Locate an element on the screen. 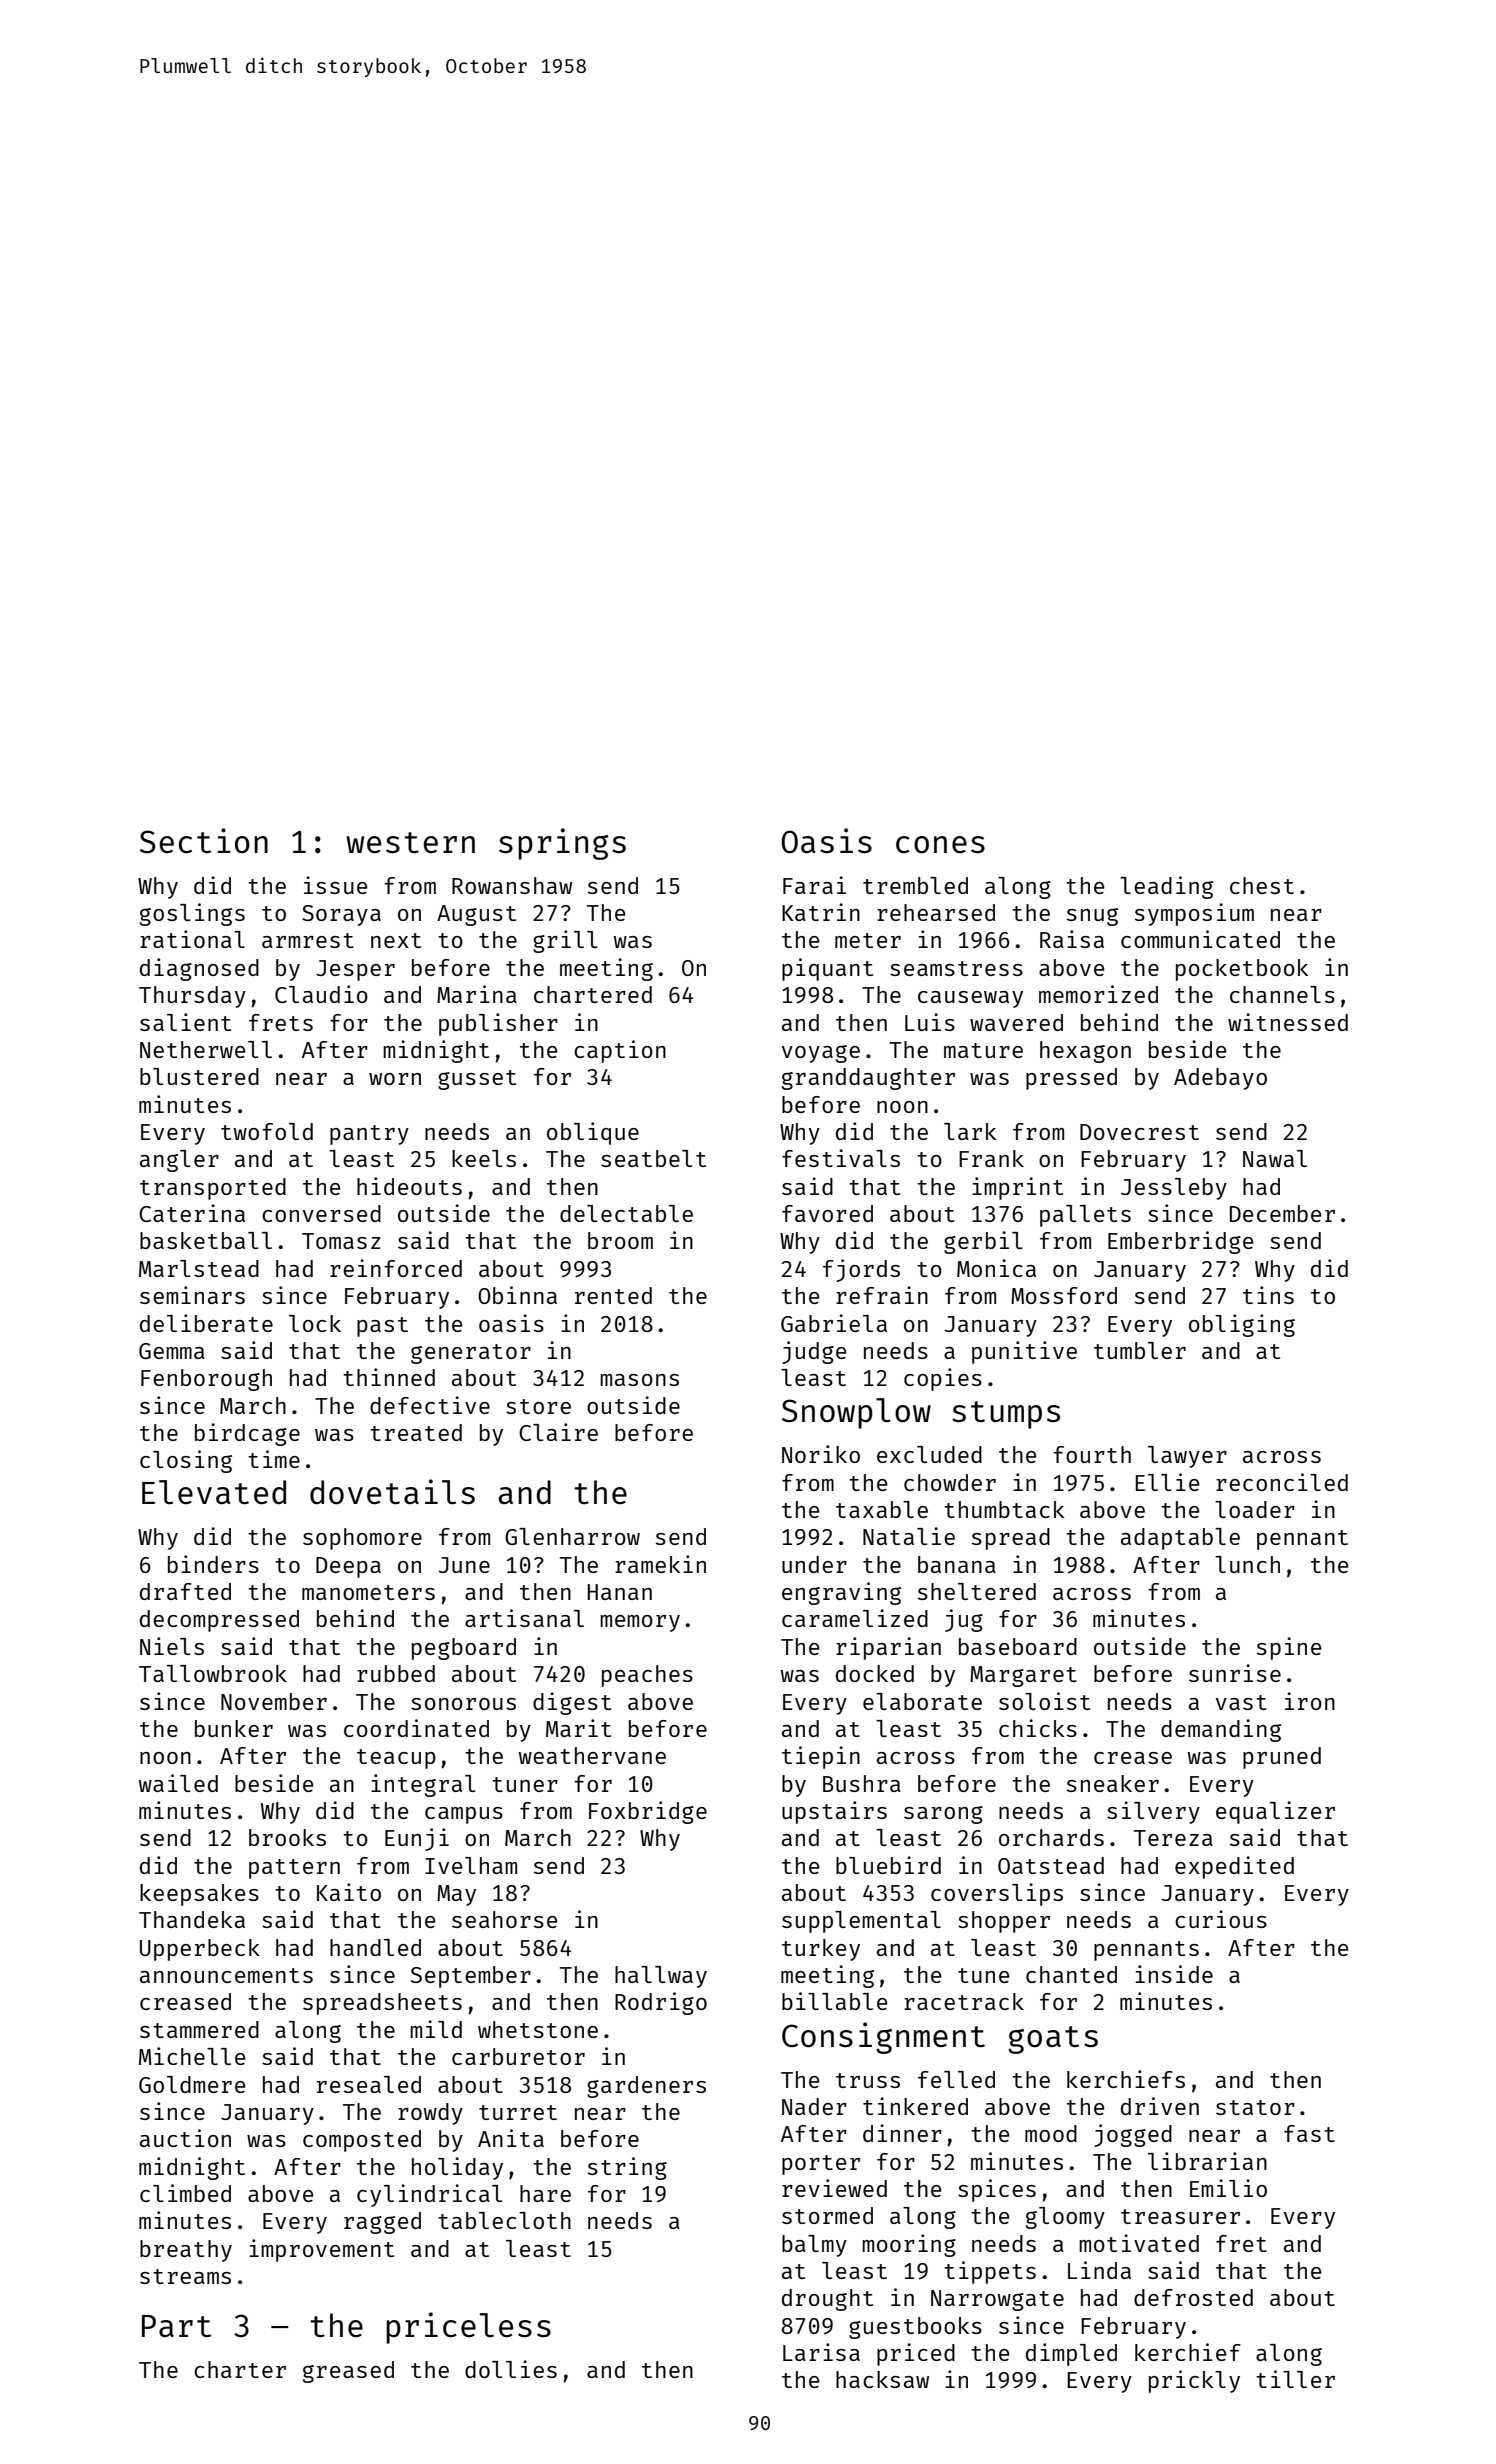 The image size is (1496, 2464). upstairs is located at coordinates (834, 1812).
